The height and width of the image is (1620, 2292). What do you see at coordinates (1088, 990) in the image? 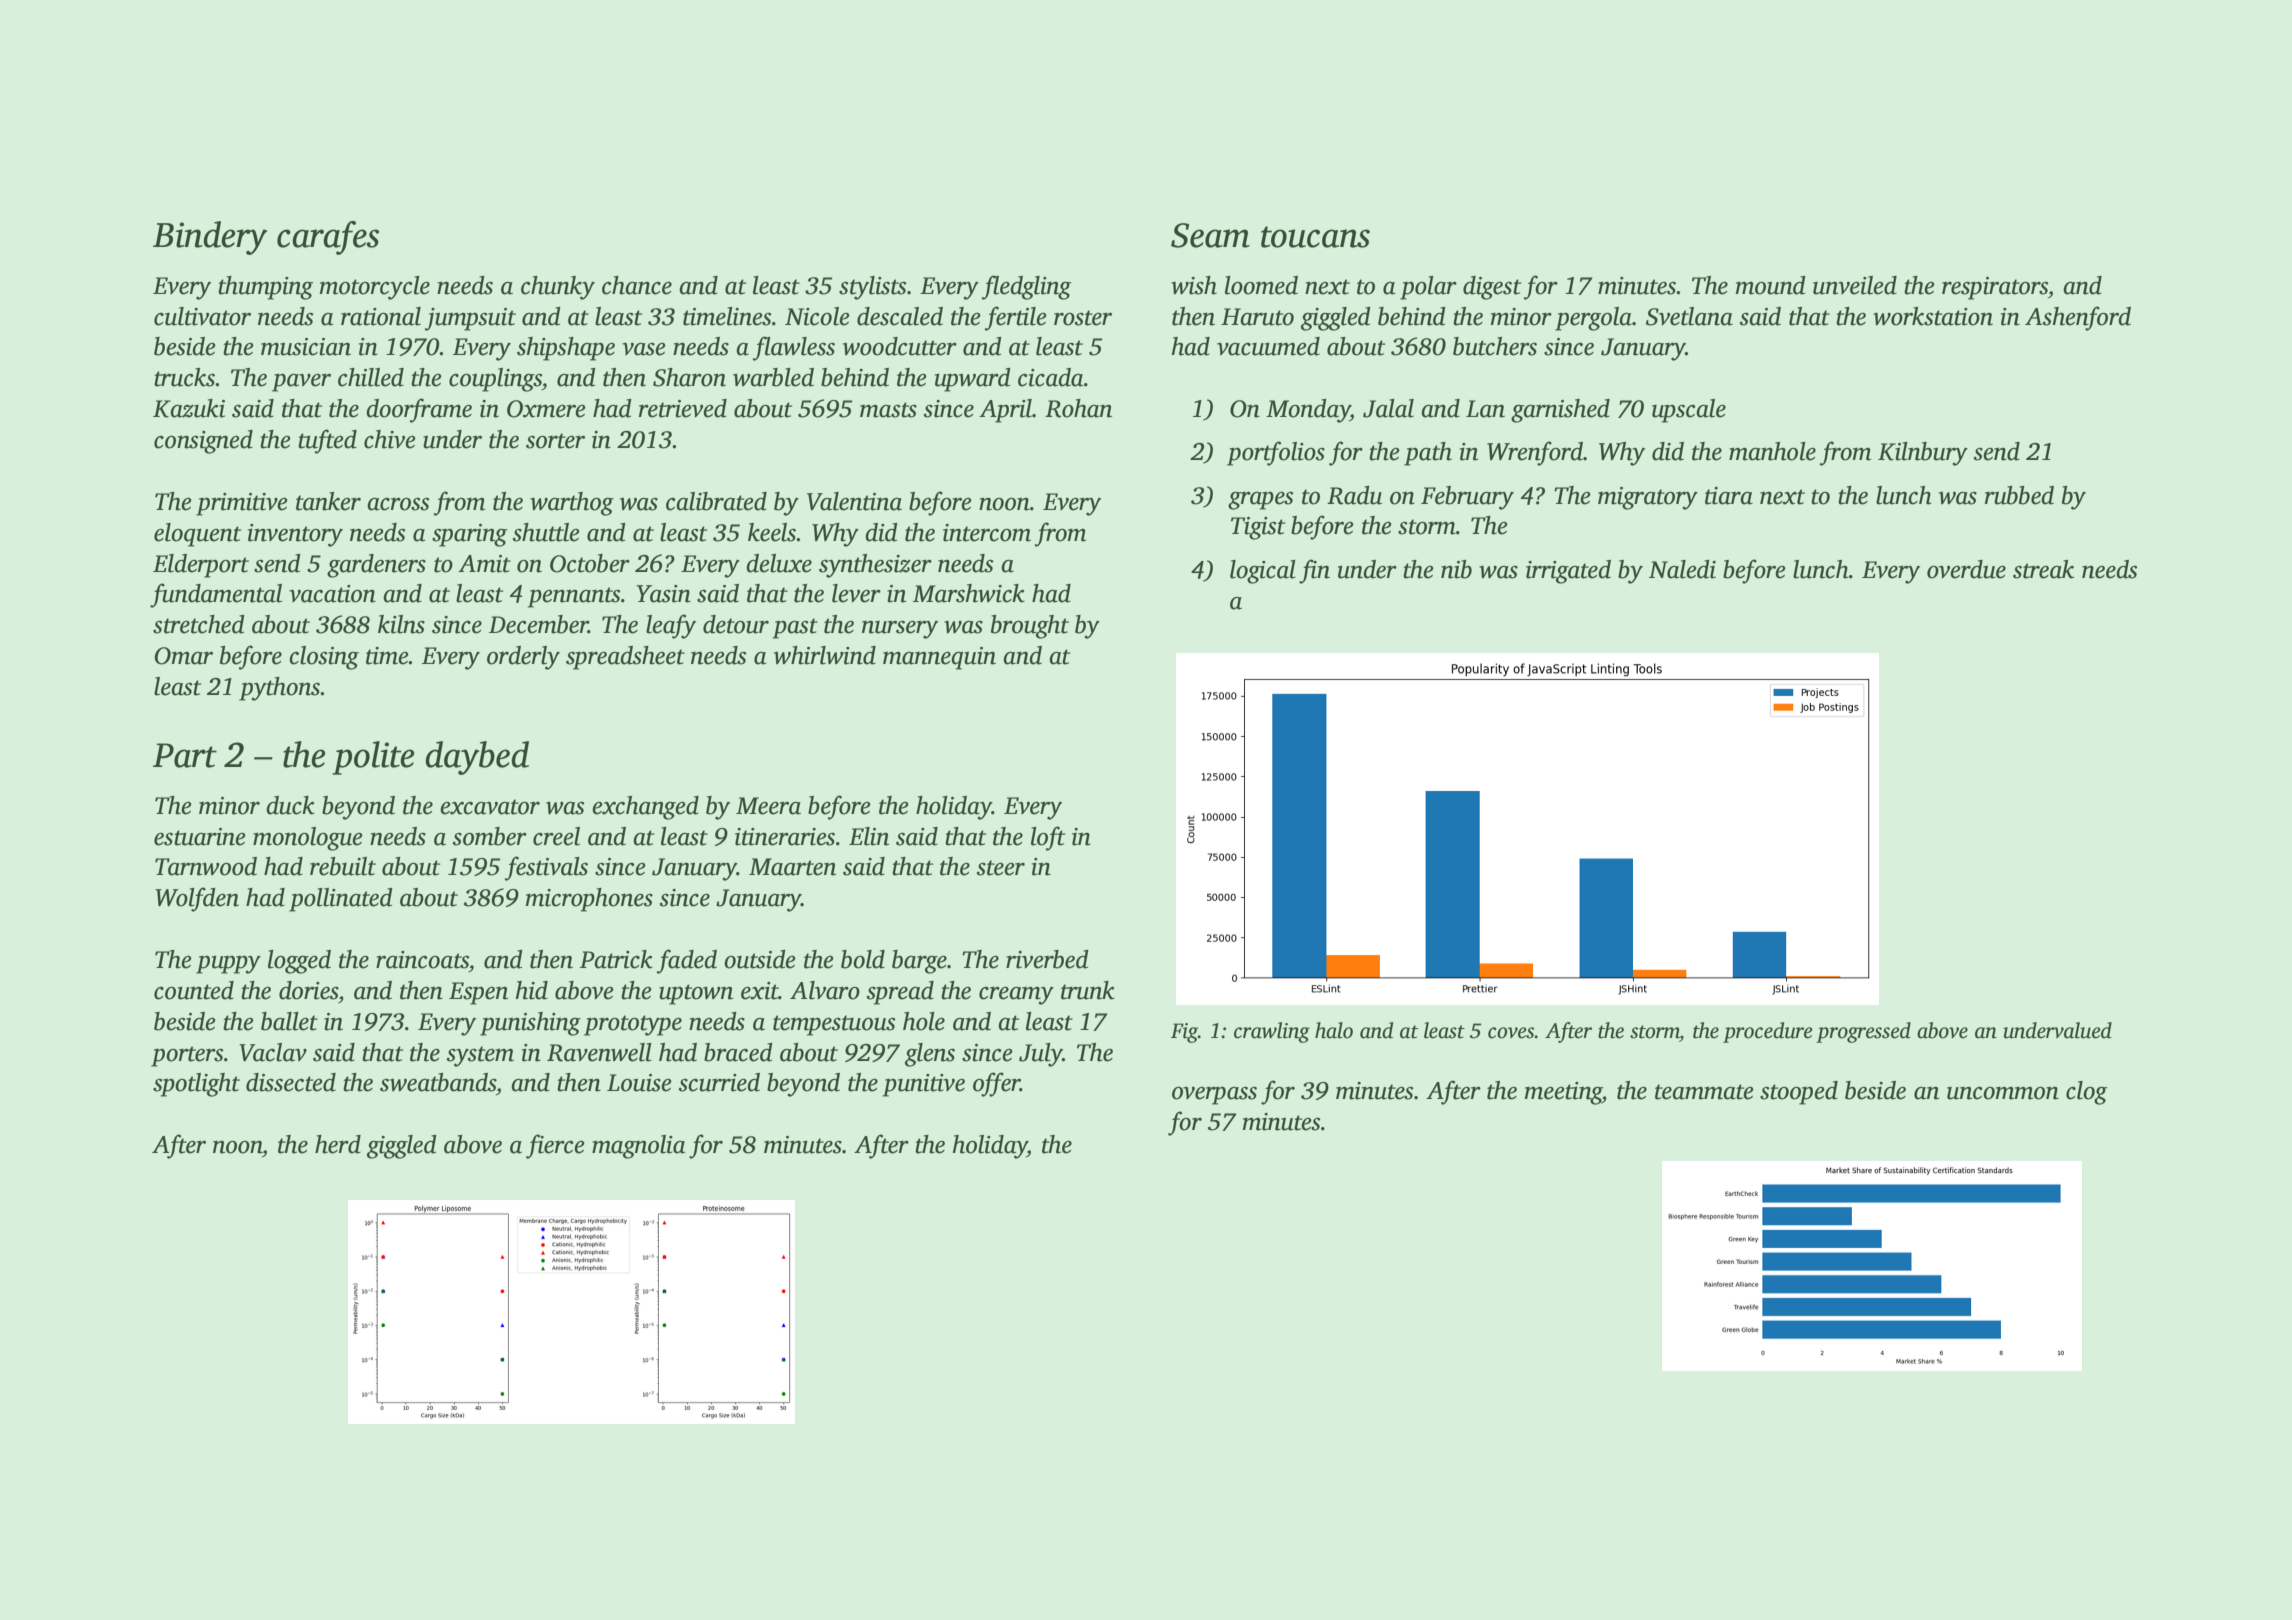
I see `trunk` at bounding box center [1088, 990].
